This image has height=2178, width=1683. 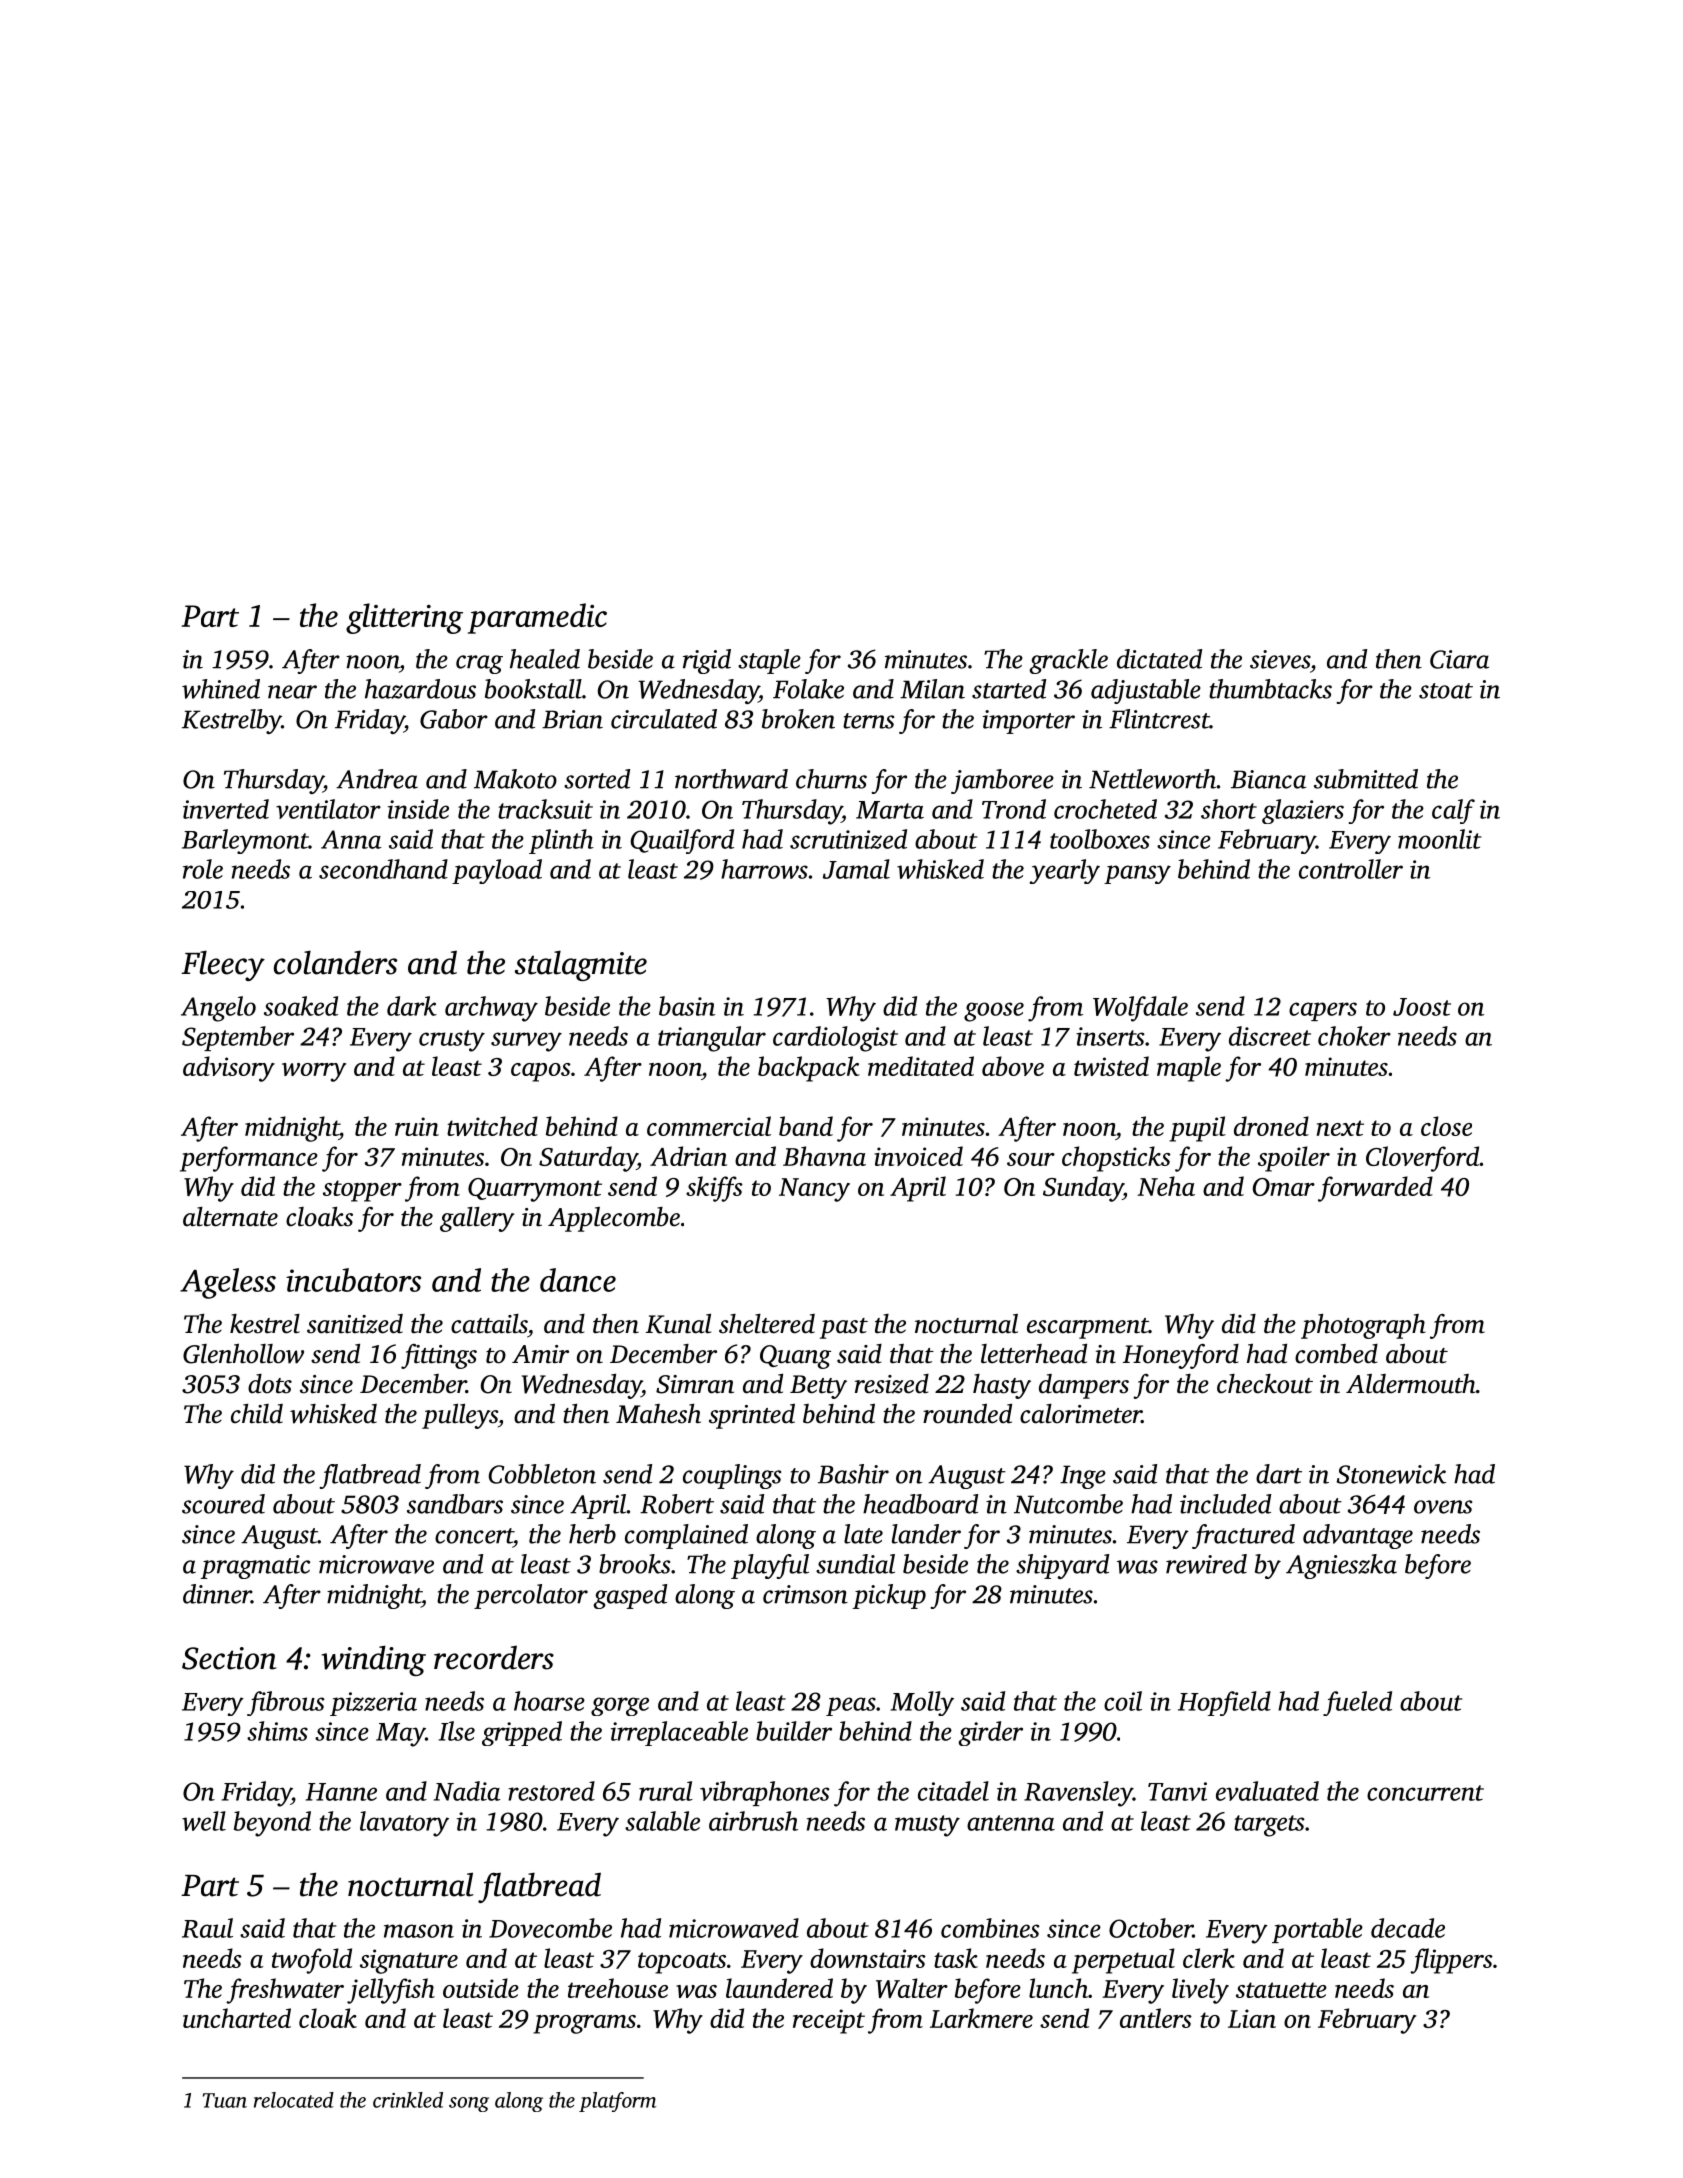 I want to click on whined, so click(x=221, y=689).
